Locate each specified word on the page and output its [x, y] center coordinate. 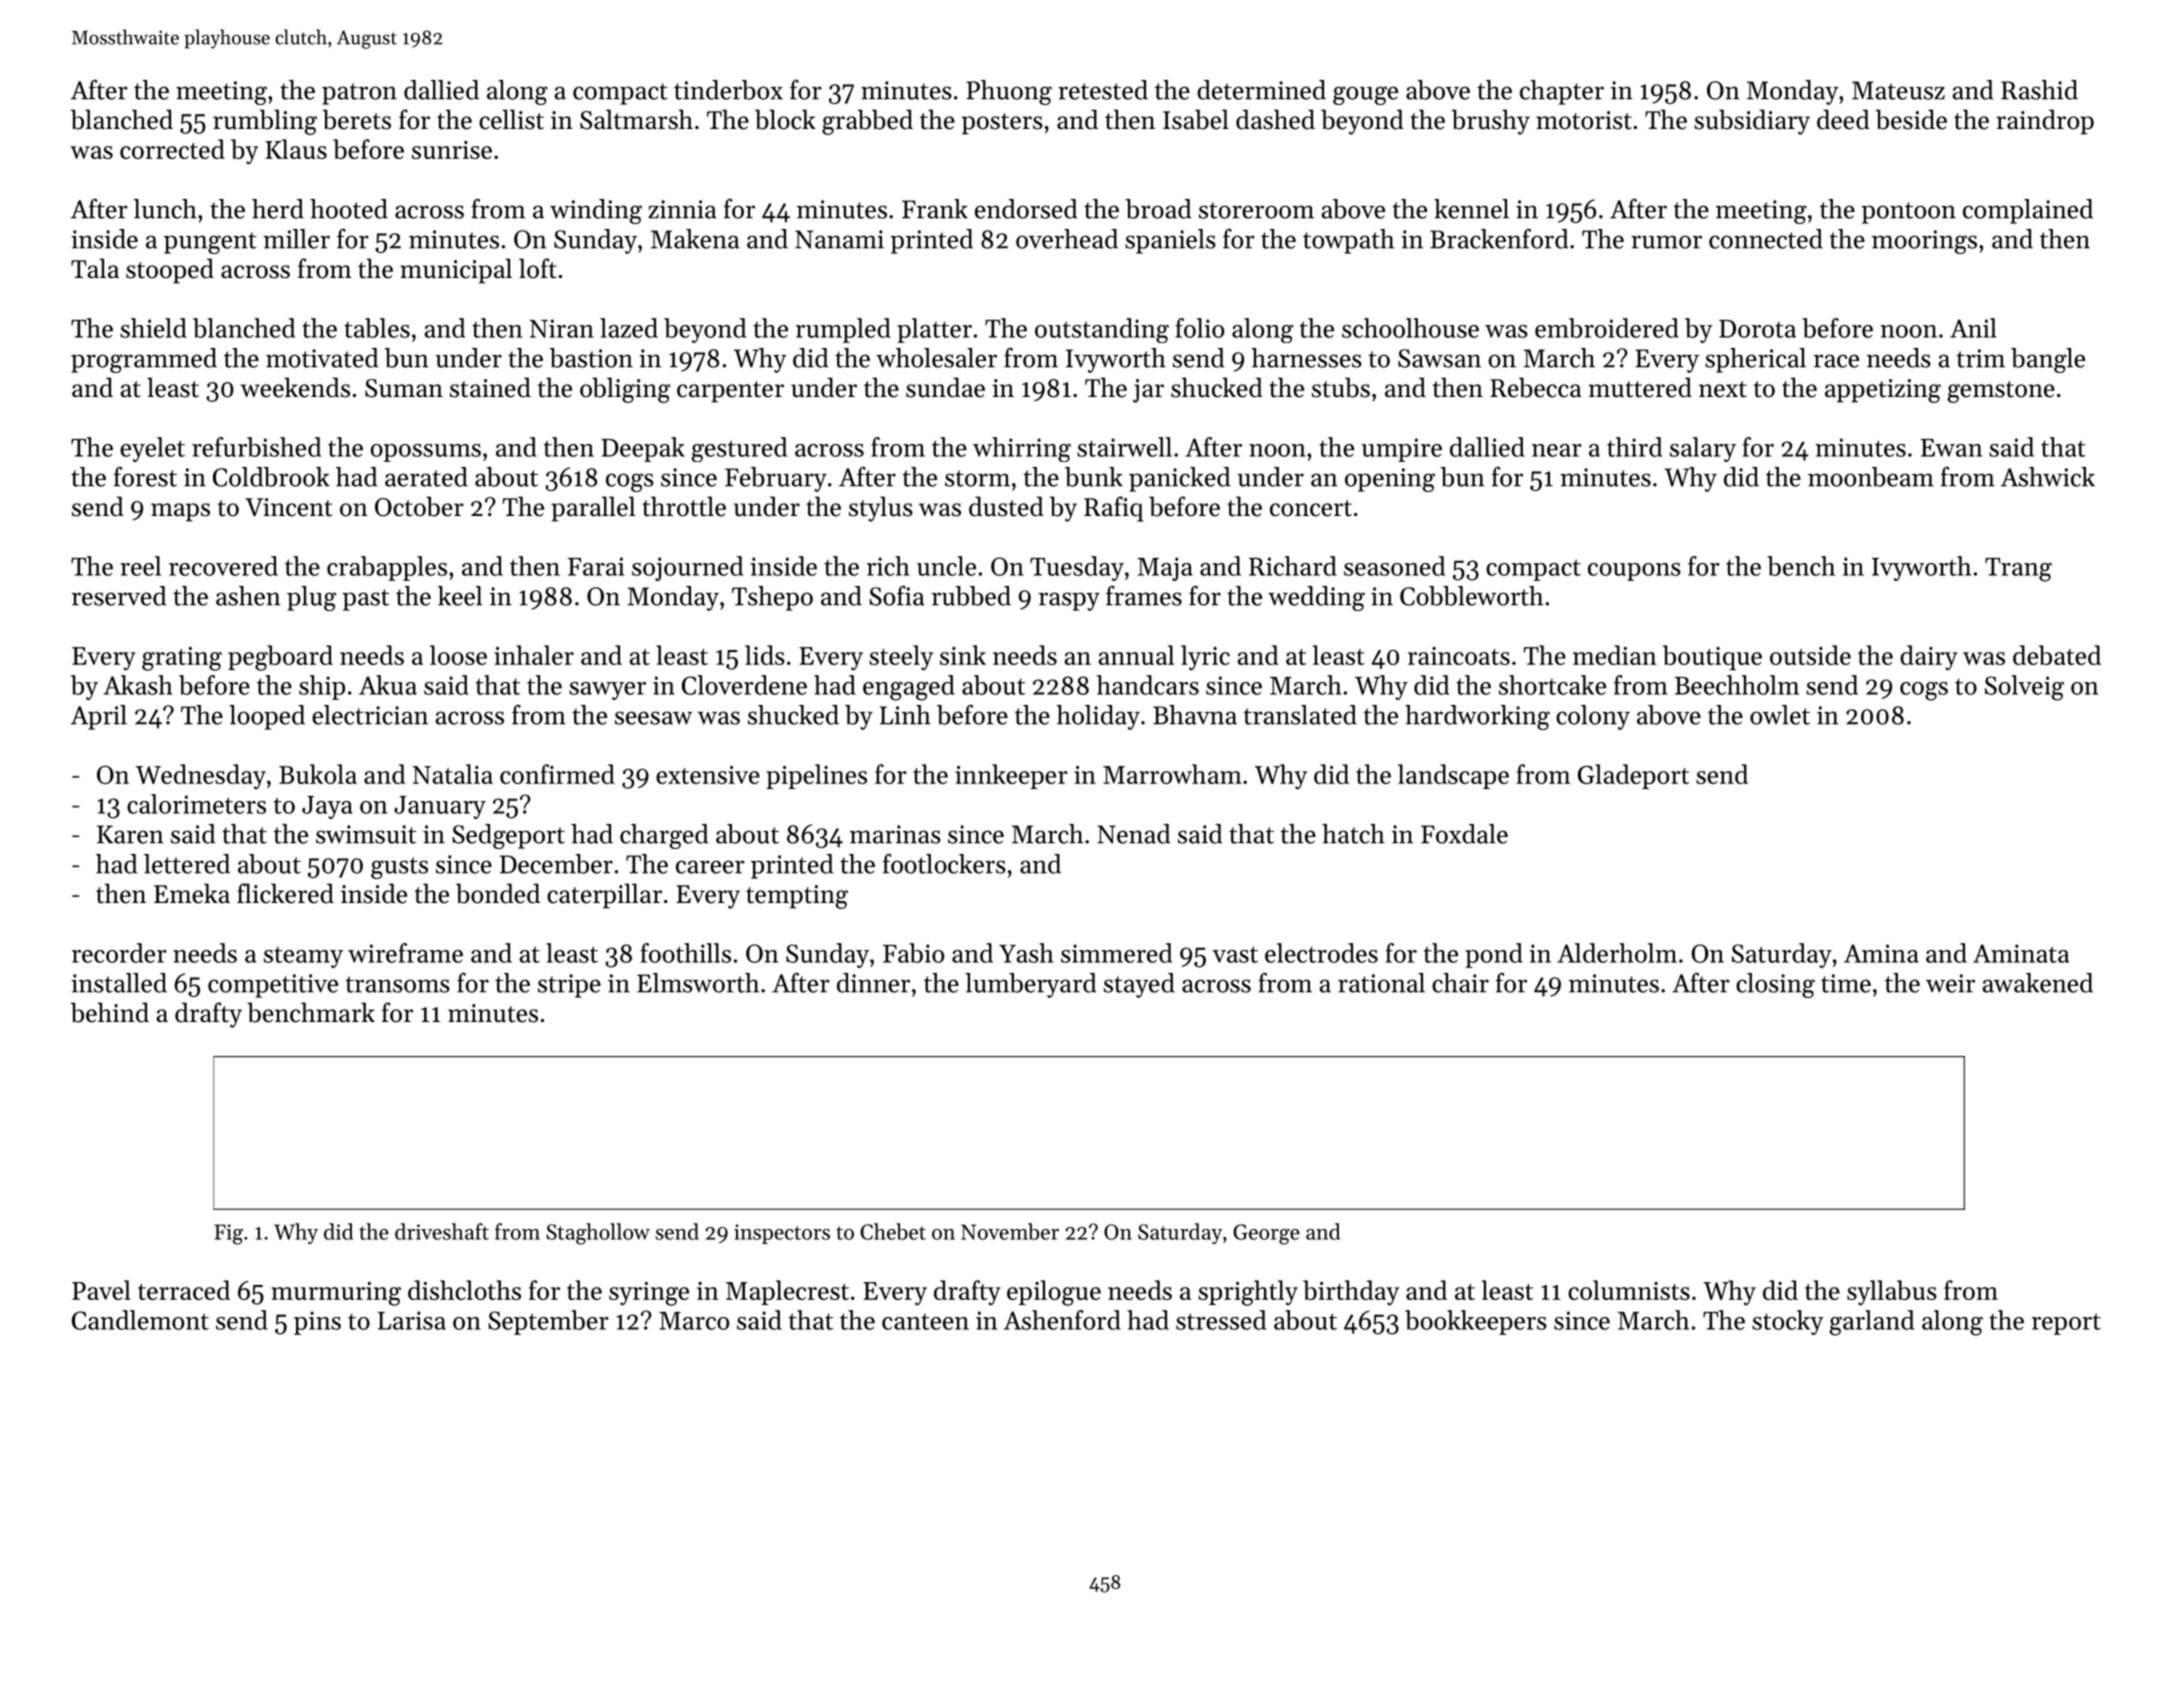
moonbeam [1871, 477]
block [785, 119]
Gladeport [1633, 776]
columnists [1629, 1290]
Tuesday [1077, 568]
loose [458, 655]
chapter [1562, 92]
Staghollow [598, 1234]
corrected [172, 149]
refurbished [256, 447]
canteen [925, 1322]
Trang [2018, 570]
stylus [881, 509]
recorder [119, 953]
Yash [1026, 953]
